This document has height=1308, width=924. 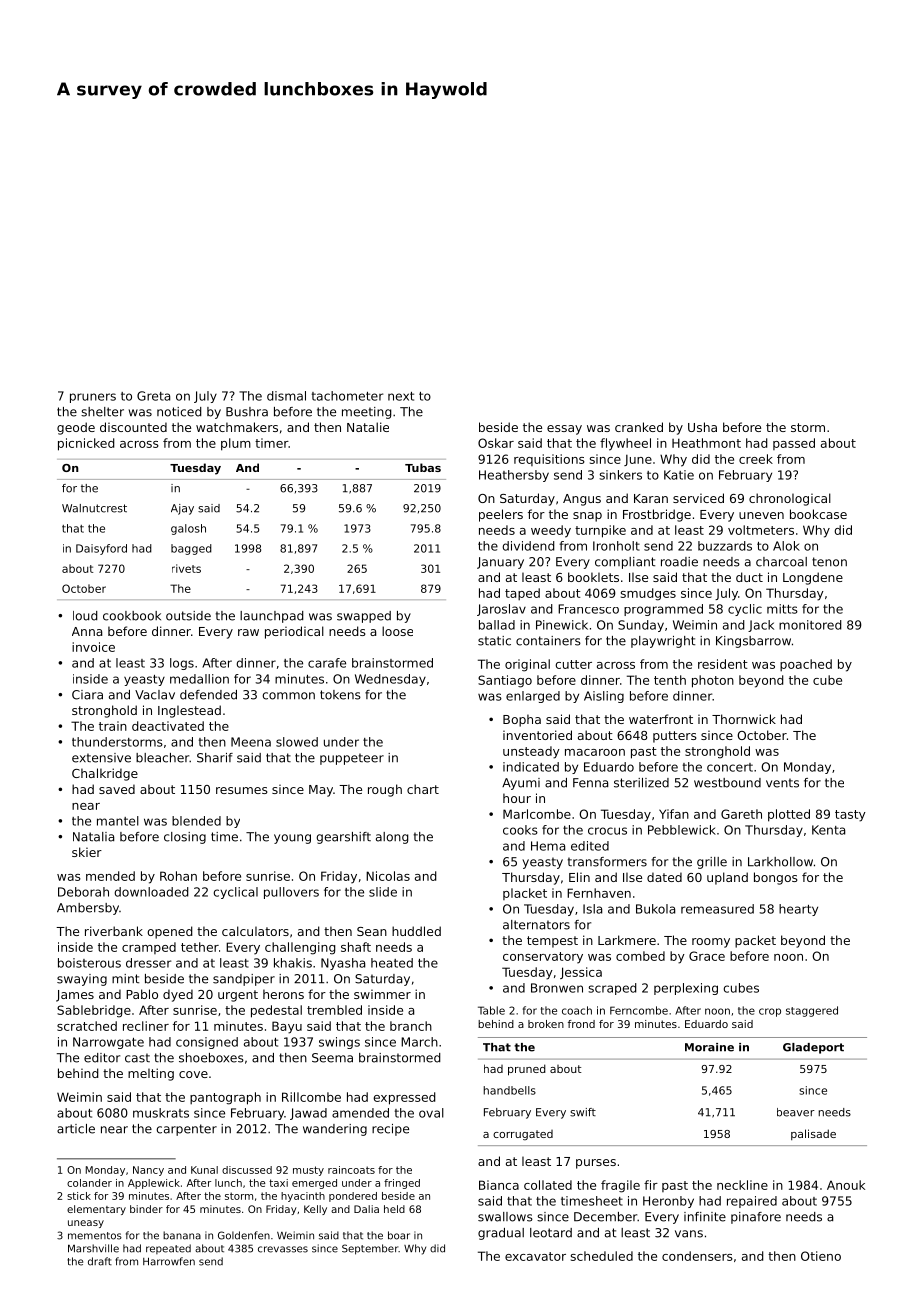 I want to click on creek, so click(x=756, y=459).
